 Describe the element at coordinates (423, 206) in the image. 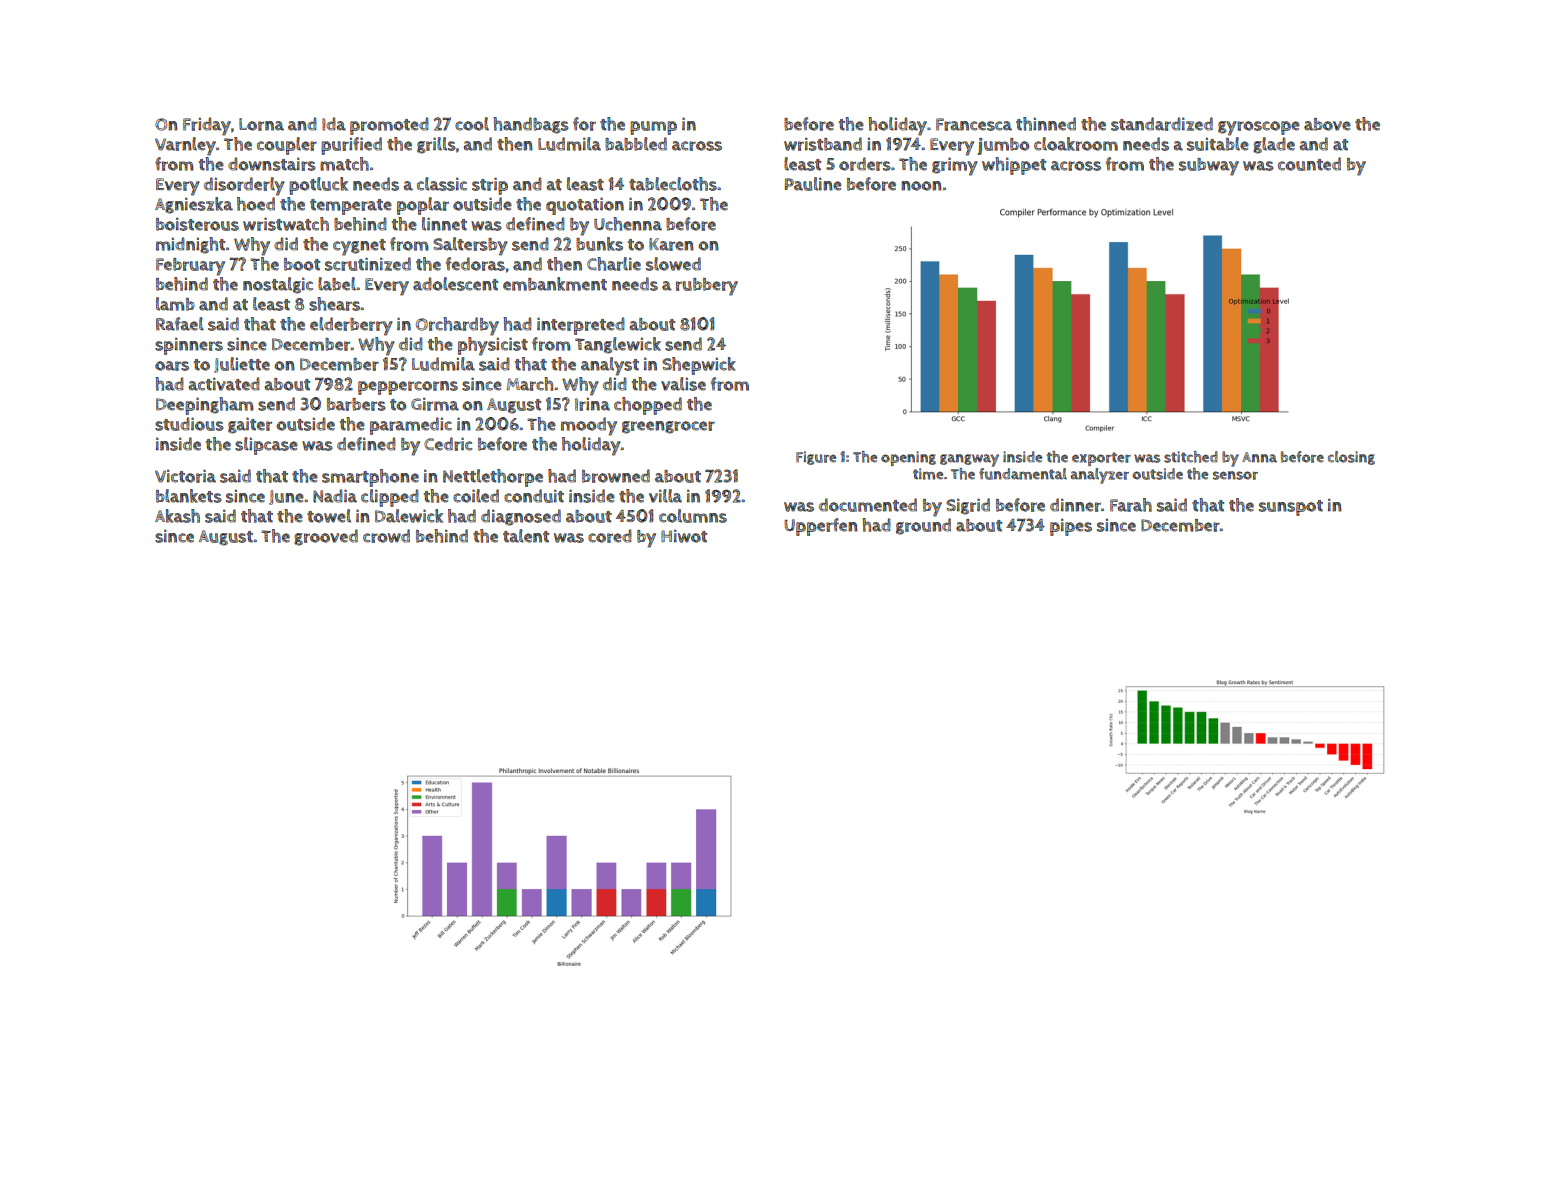

I see `poplar` at that location.
